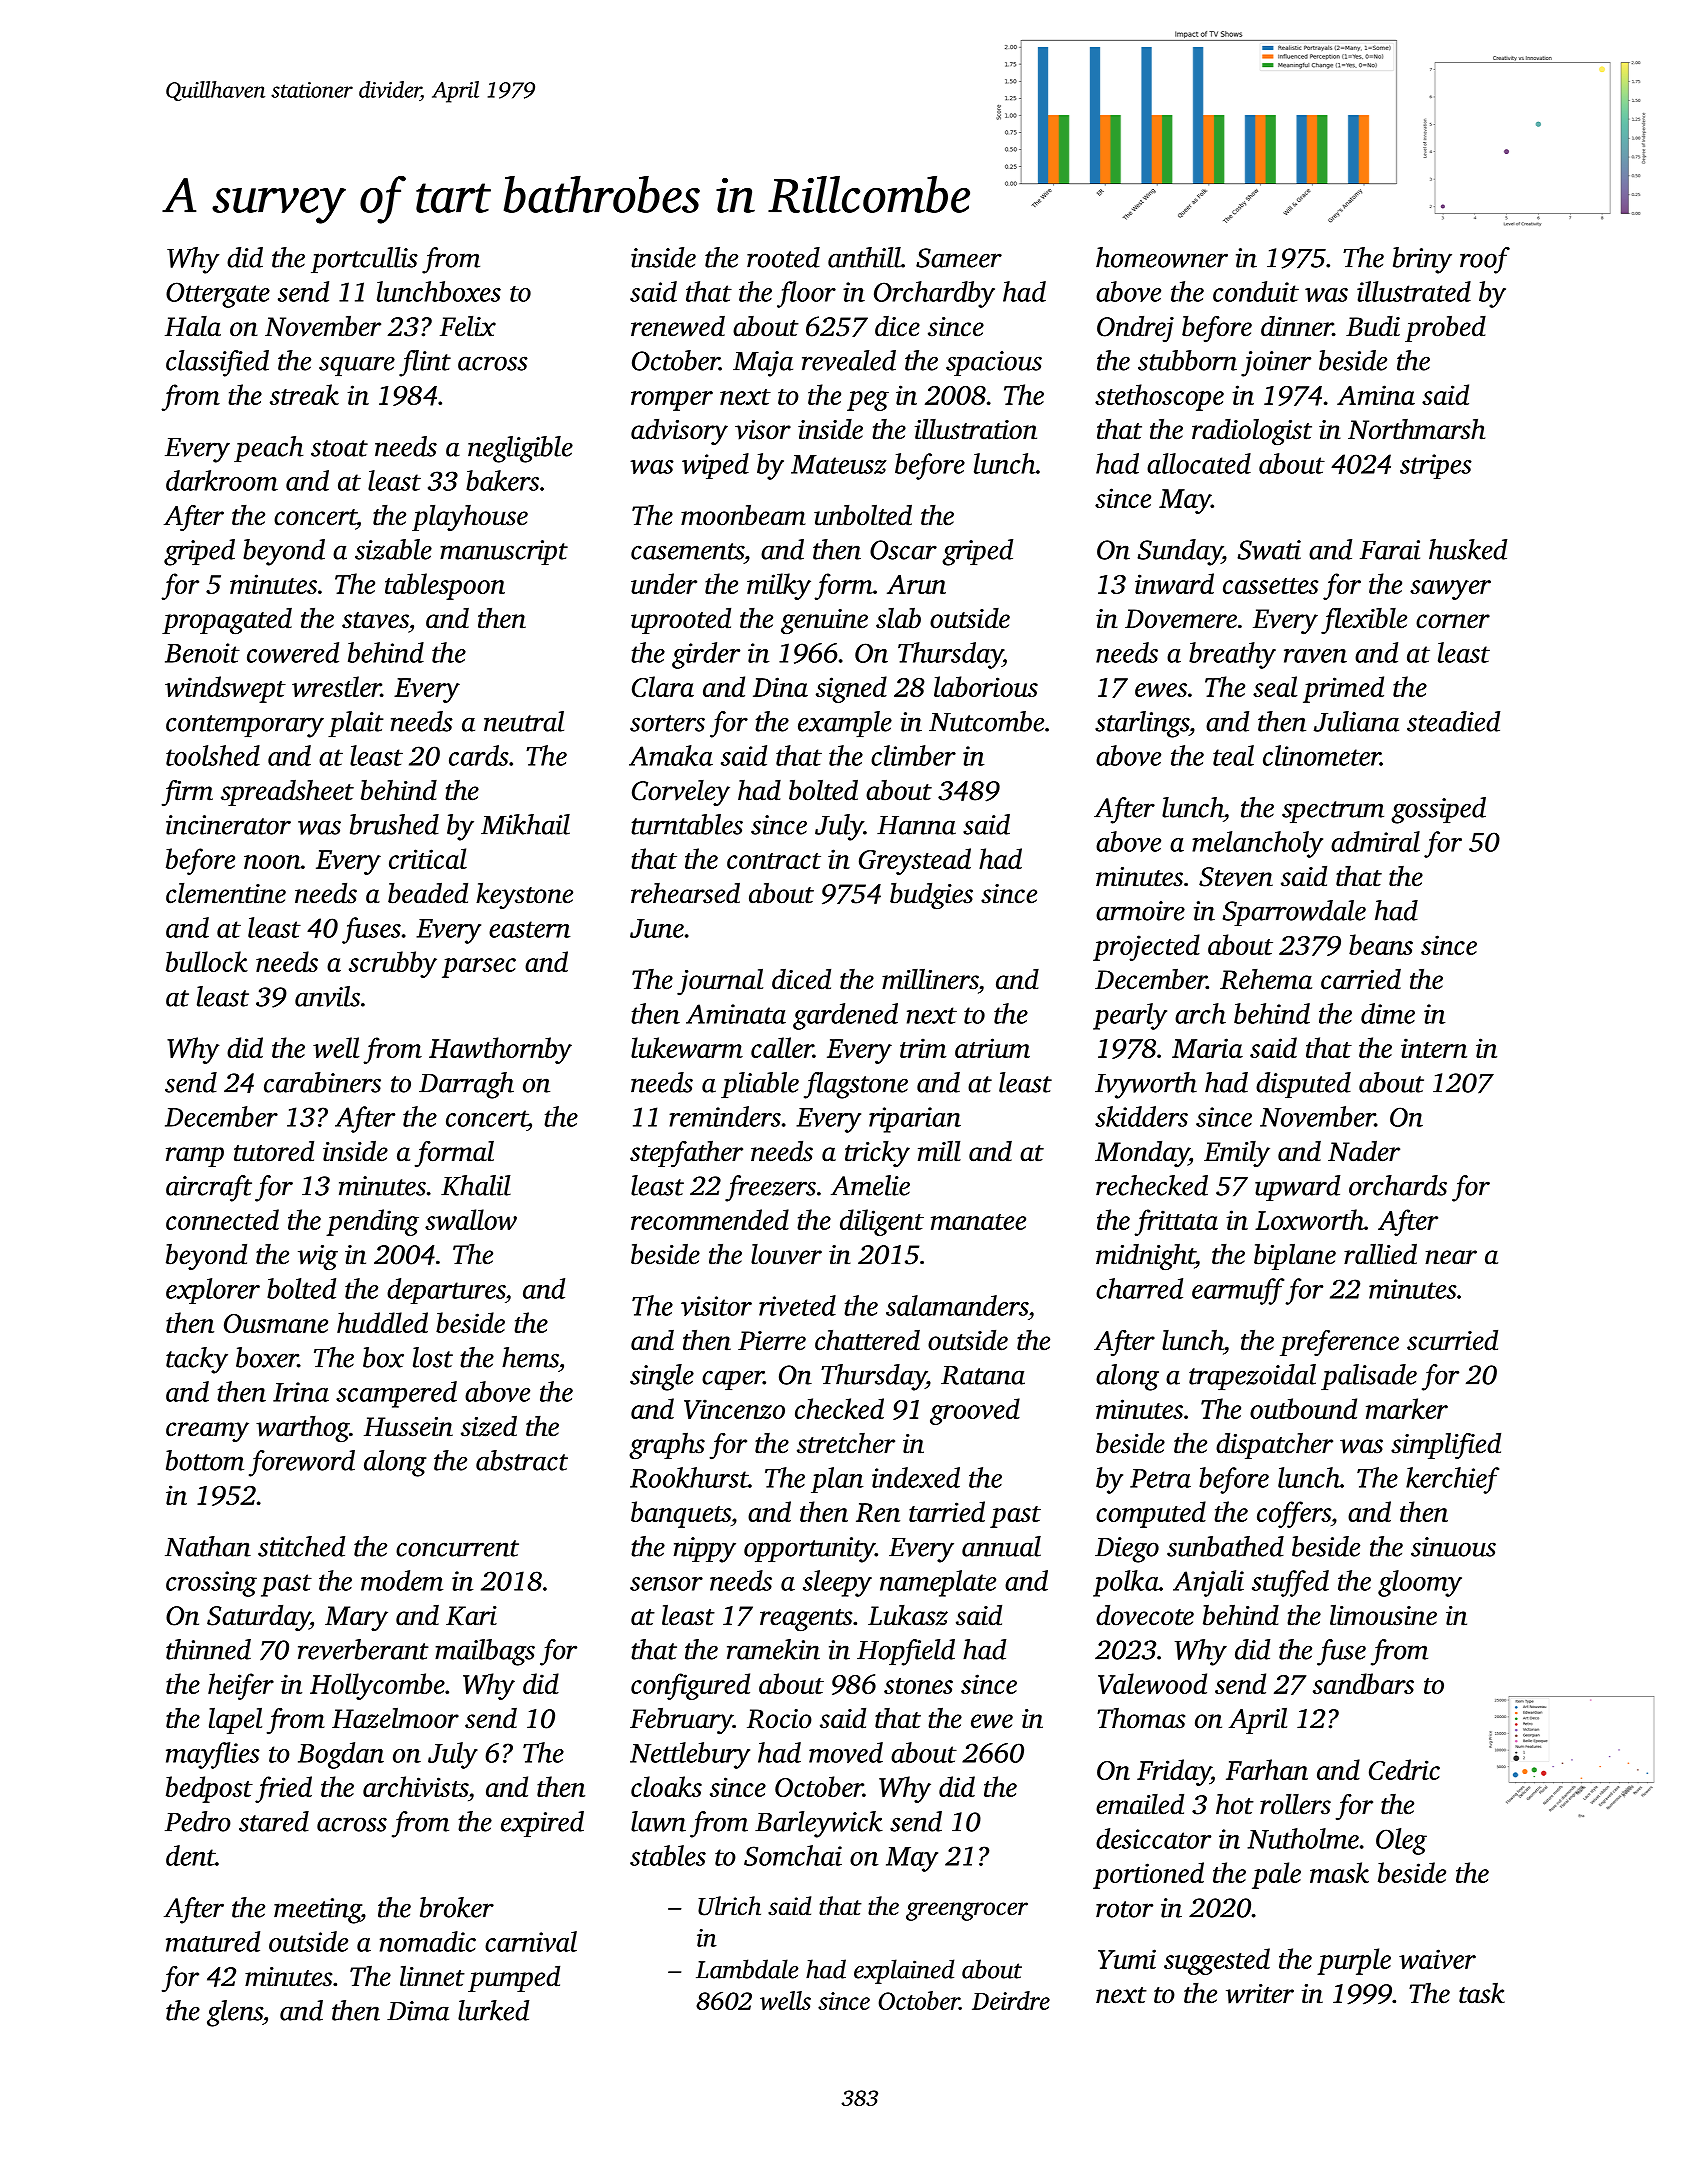 The image size is (1683, 2178). I want to click on task, so click(1482, 1993).
